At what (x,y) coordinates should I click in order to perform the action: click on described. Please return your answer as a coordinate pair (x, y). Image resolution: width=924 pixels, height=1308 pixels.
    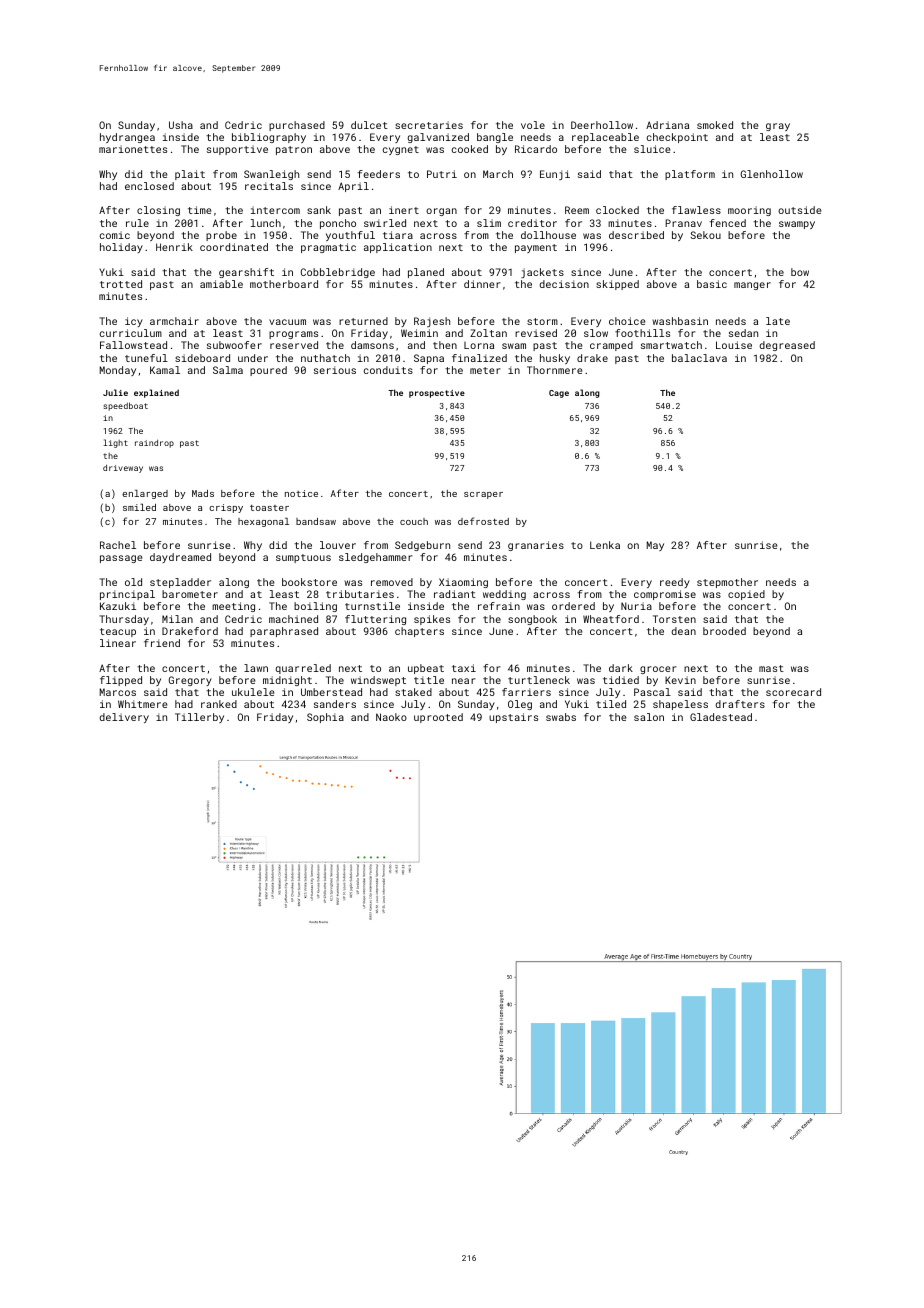
    Looking at the image, I should click on (636, 235).
